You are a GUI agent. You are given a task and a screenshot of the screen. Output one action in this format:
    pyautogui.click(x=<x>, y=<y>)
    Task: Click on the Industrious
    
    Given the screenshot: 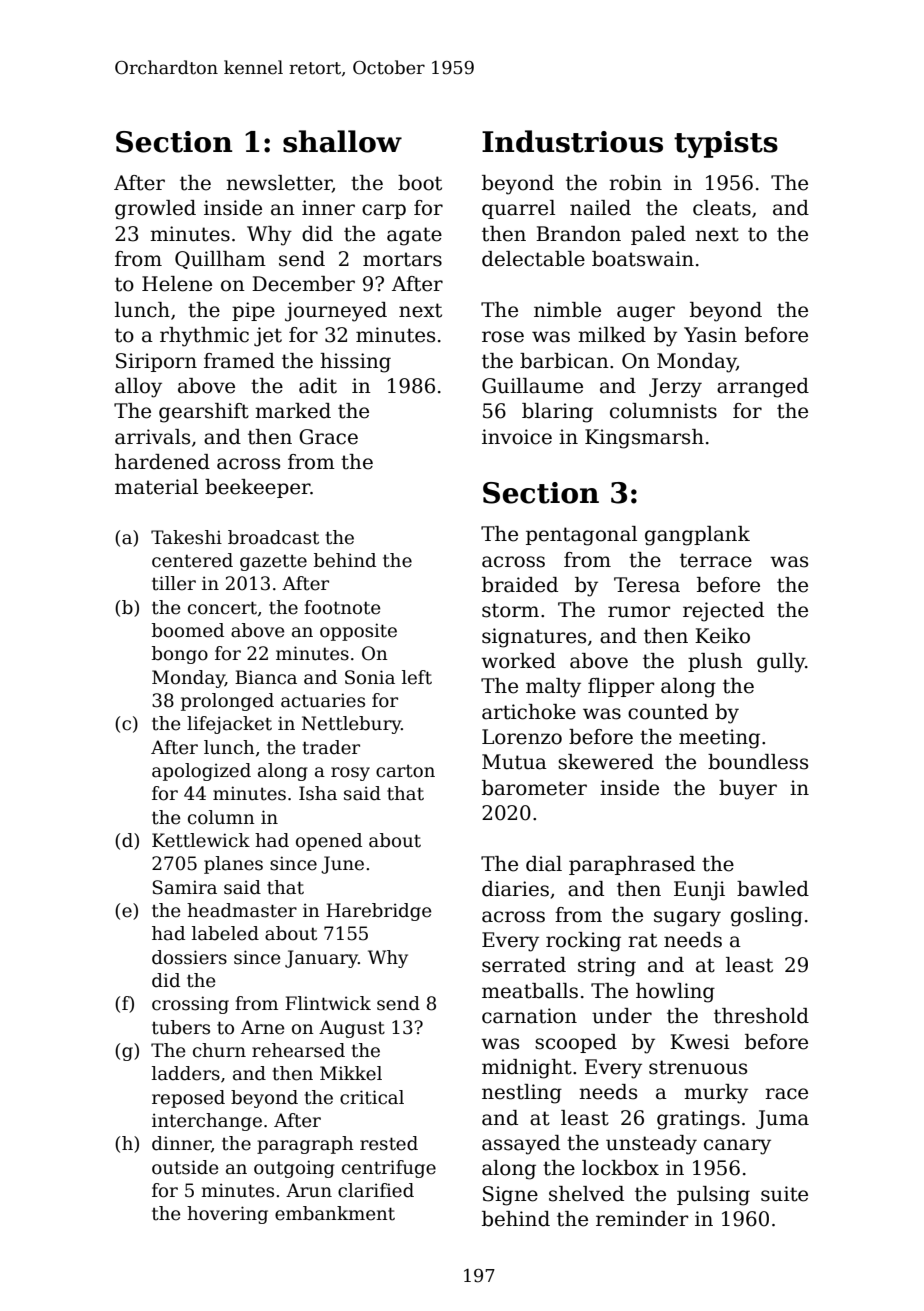 What is the action you would take?
    pyautogui.click(x=572, y=141)
